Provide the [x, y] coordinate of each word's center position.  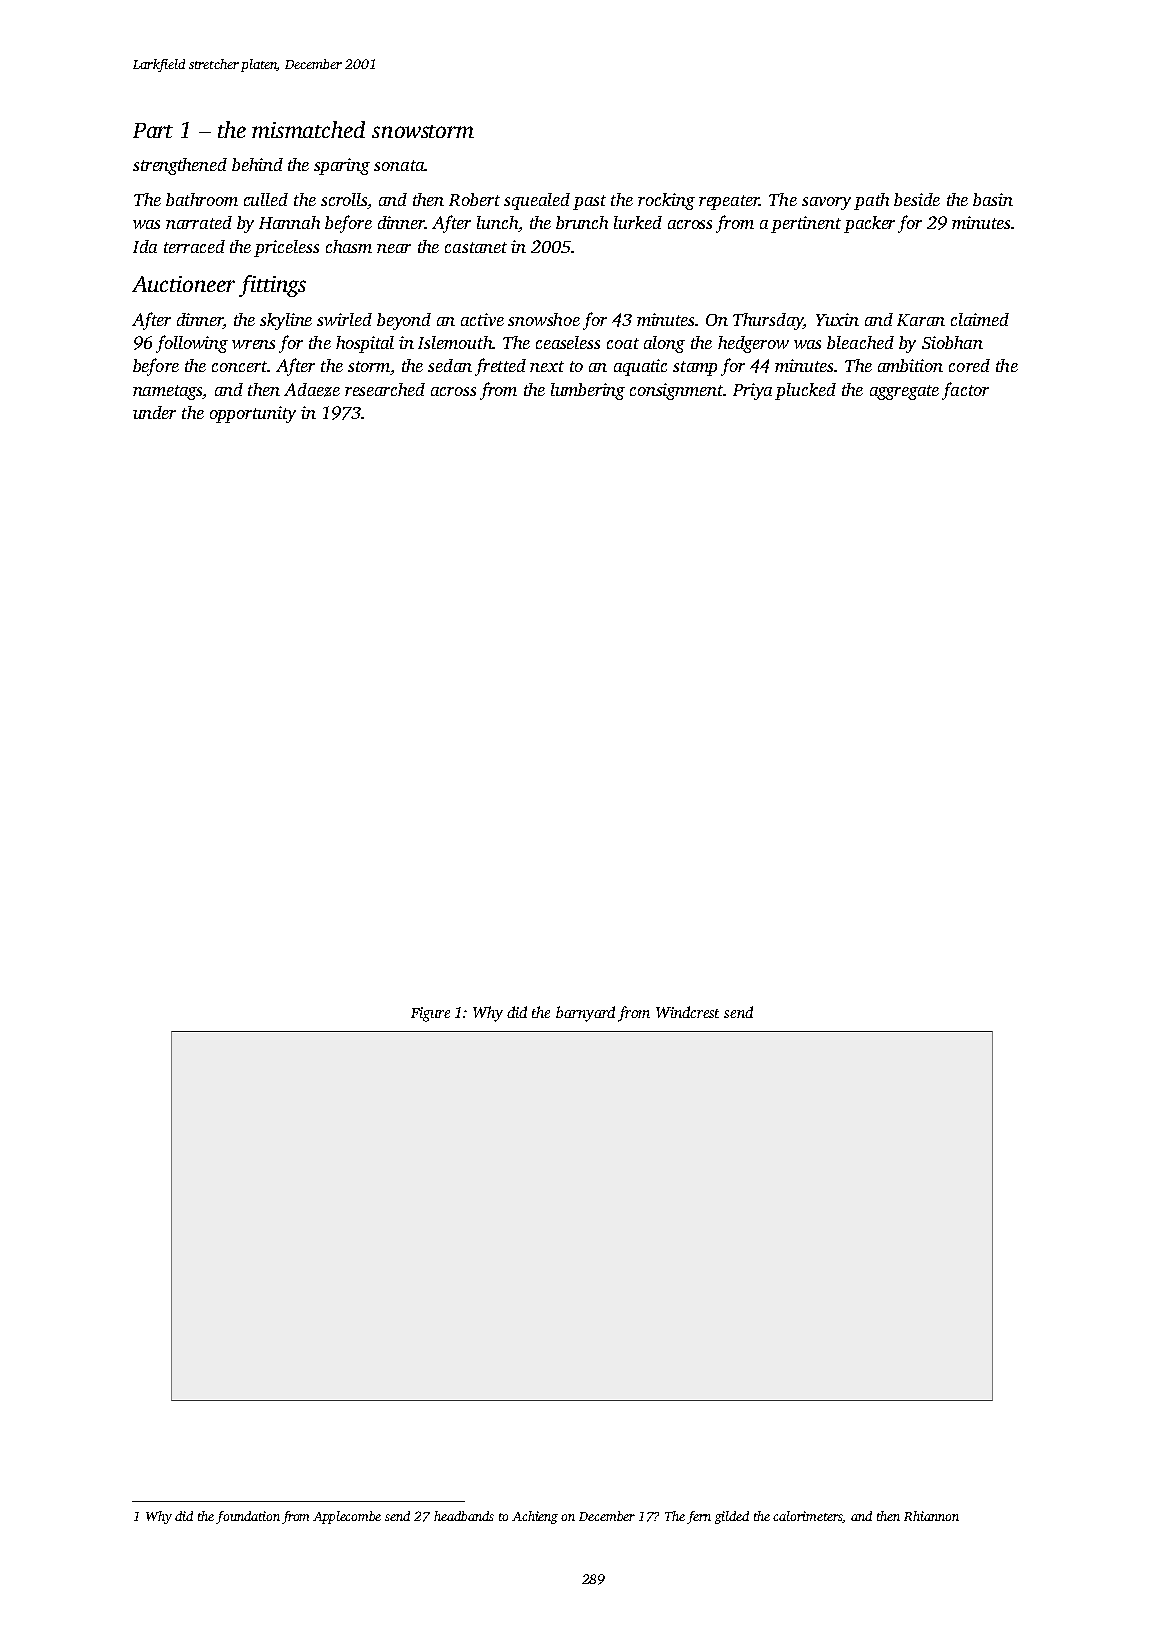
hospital [365, 344]
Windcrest [687, 1012]
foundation [248, 1517]
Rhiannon [931, 1516]
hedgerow [753, 344]
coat [623, 343]
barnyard [585, 1014]
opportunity [253, 414]
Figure [430, 1014]
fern [699, 1517]
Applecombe [347, 1517]
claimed [980, 319]
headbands [464, 1516]
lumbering [588, 391]
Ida [145, 246]
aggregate [904, 392]
